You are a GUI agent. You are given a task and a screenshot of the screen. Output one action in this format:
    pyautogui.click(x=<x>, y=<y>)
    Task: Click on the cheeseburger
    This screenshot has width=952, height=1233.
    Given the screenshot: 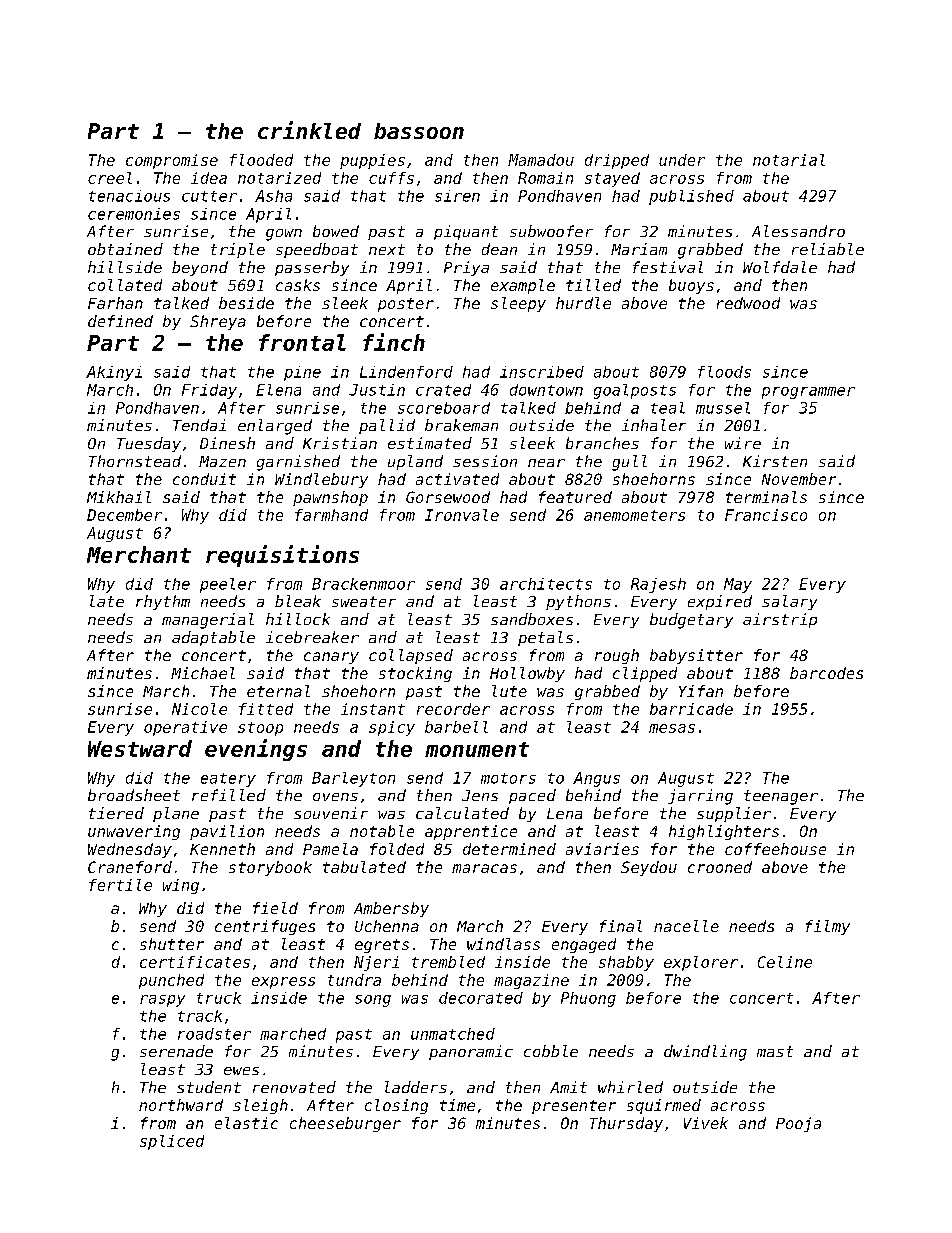 What is the action you would take?
    pyautogui.click(x=345, y=1124)
